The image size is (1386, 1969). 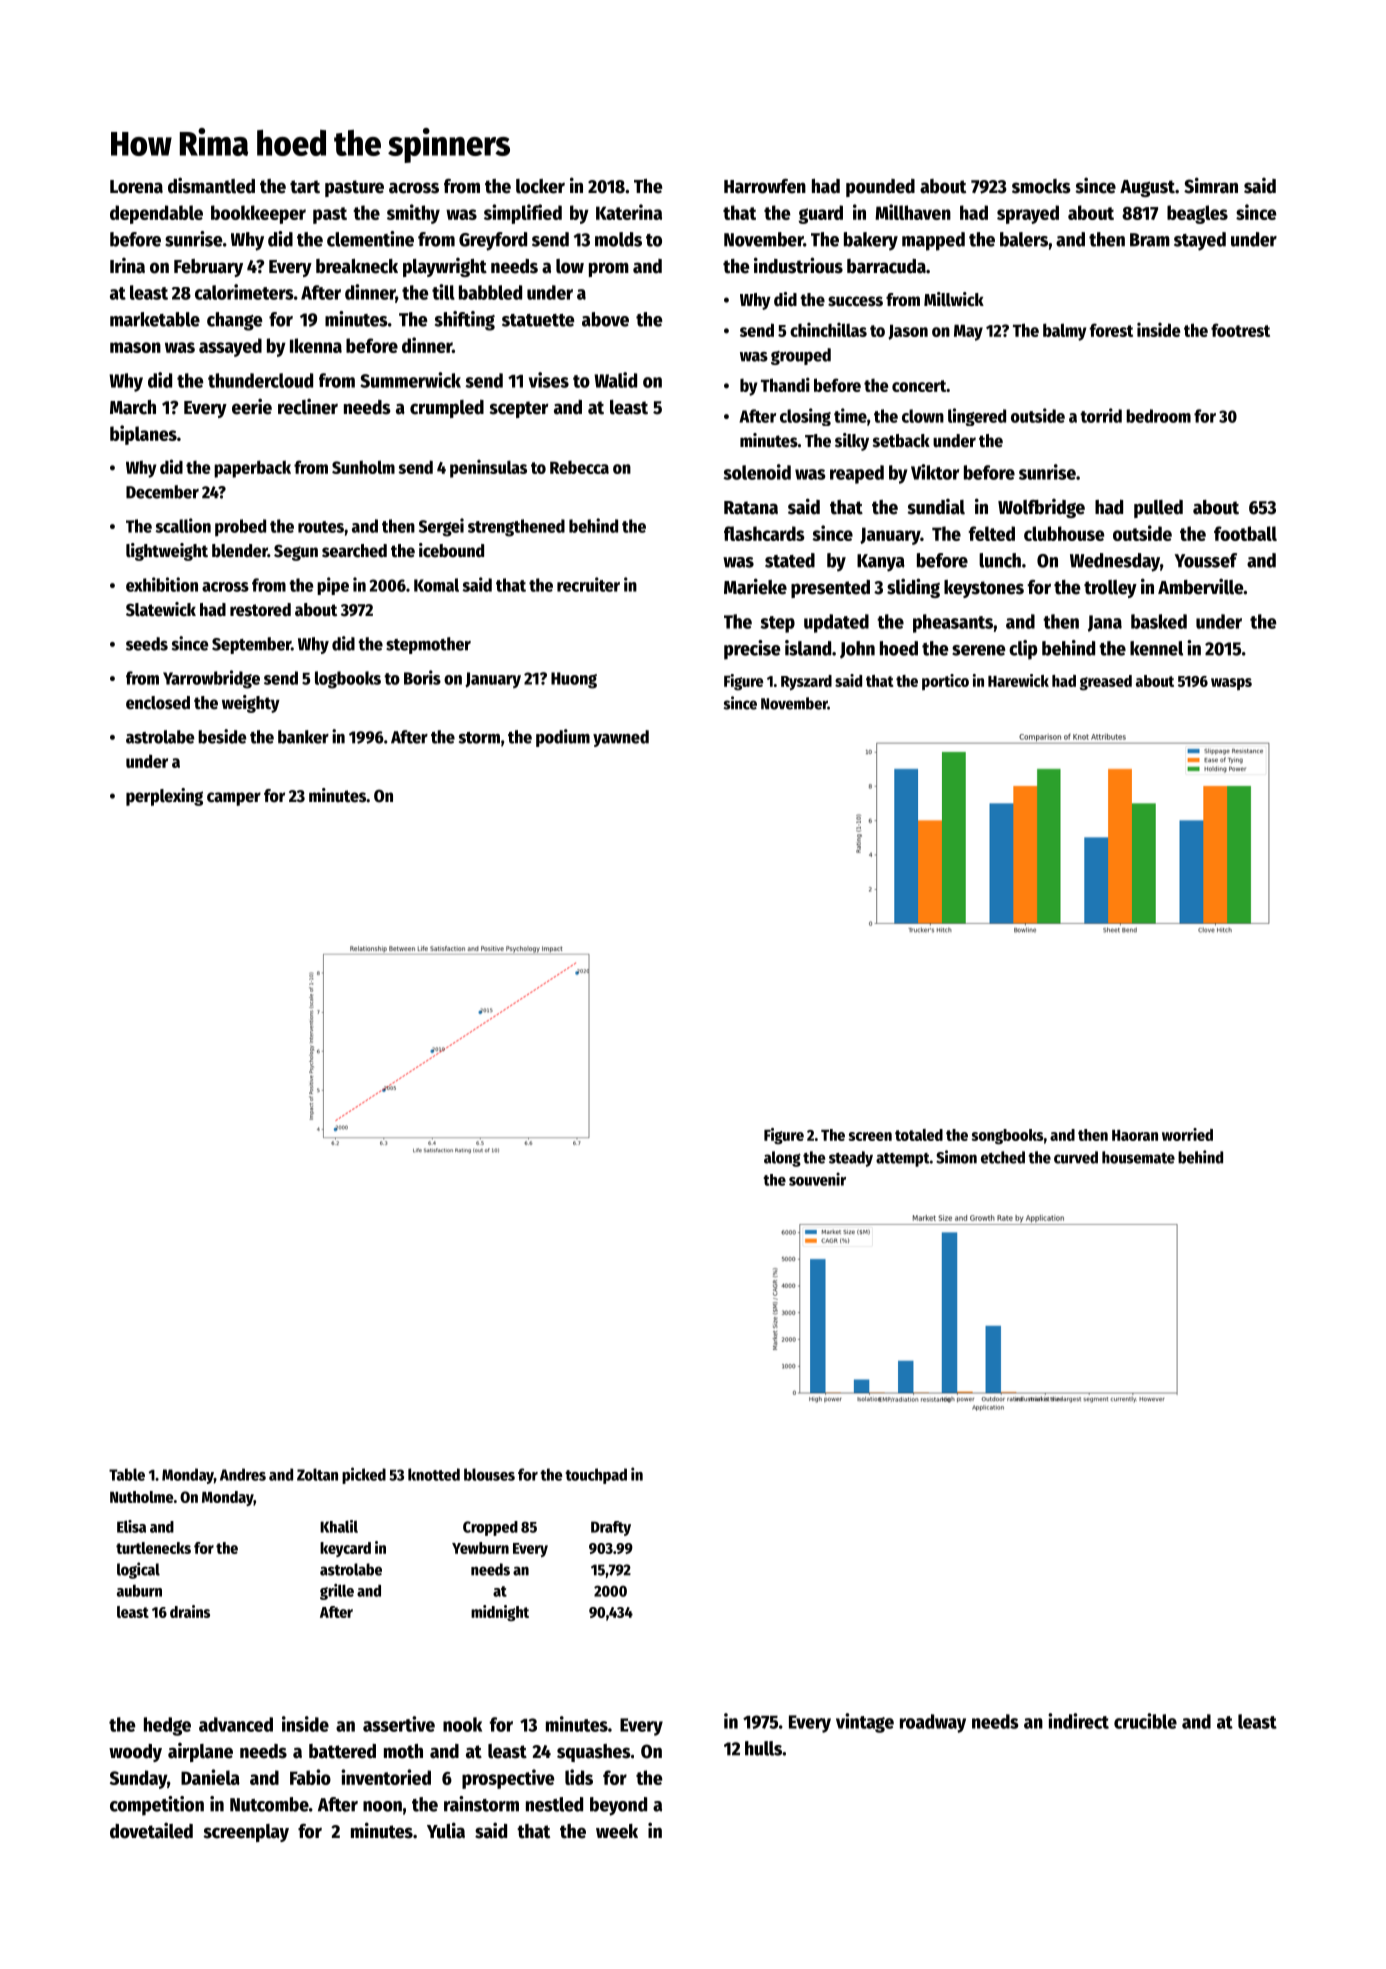 I want to click on assertive, so click(x=399, y=1724).
